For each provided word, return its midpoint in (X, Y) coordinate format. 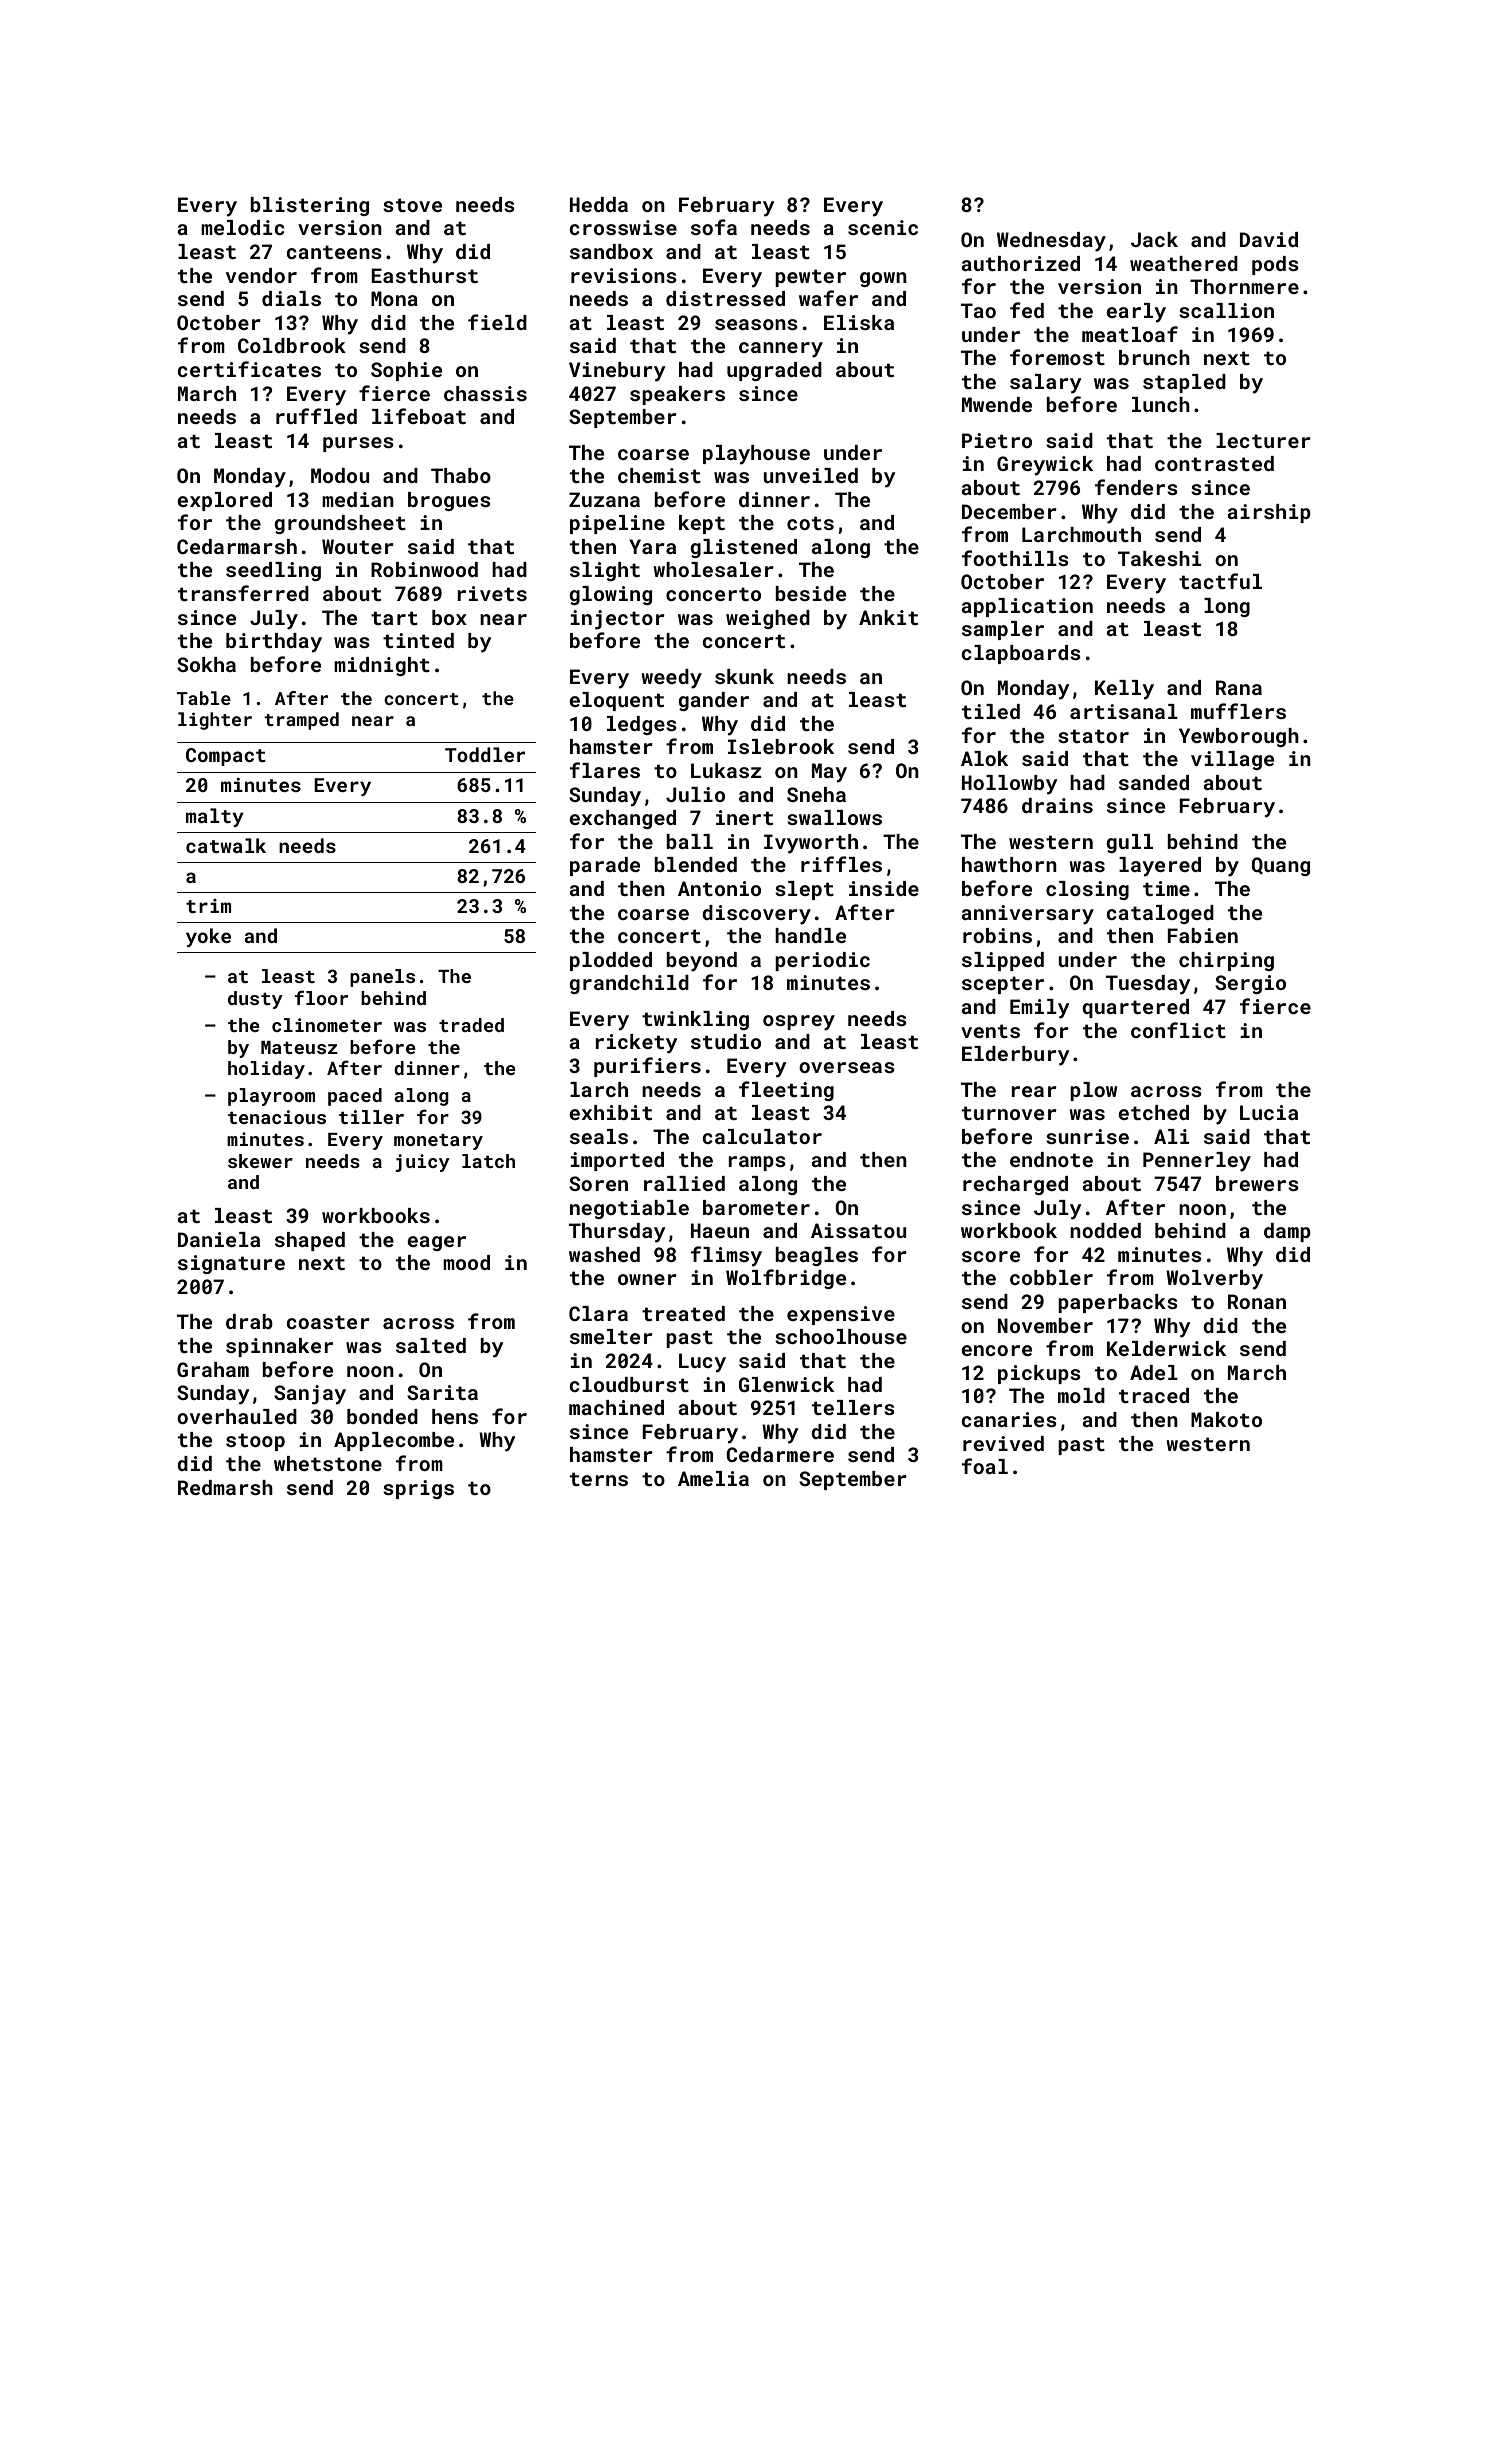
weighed (768, 619)
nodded (1105, 1230)
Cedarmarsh (237, 546)
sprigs (418, 1489)
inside (884, 888)
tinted (418, 640)
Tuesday (1148, 985)
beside (810, 593)
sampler (1003, 630)
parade (605, 866)
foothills (1015, 558)
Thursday (617, 1233)
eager (436, 1243)
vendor (261, 275)
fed (1027, 310)
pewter (810, 278)
